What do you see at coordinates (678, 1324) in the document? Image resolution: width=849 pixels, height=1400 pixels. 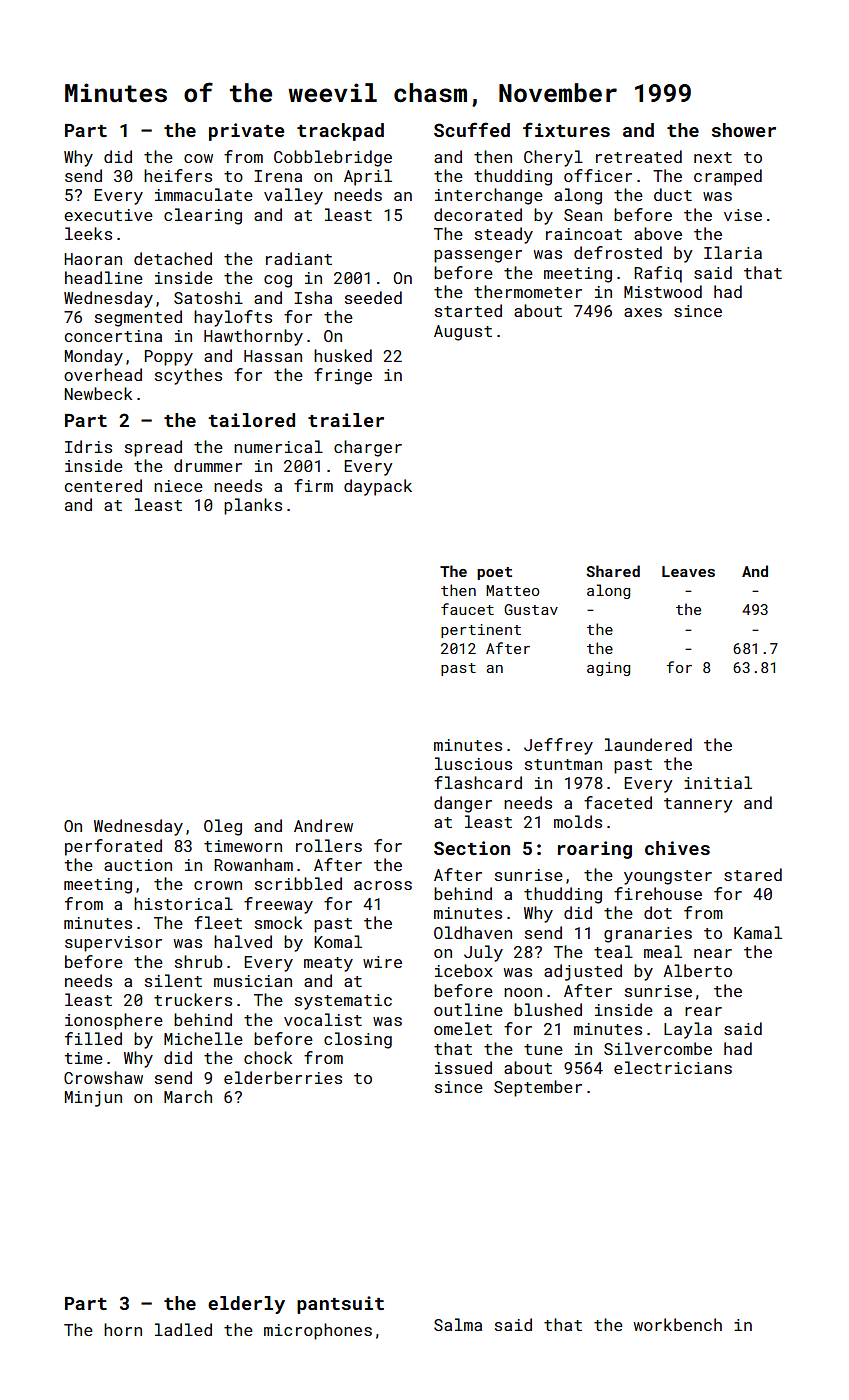 I see `workbench` at bounding box center [678, 1324].
